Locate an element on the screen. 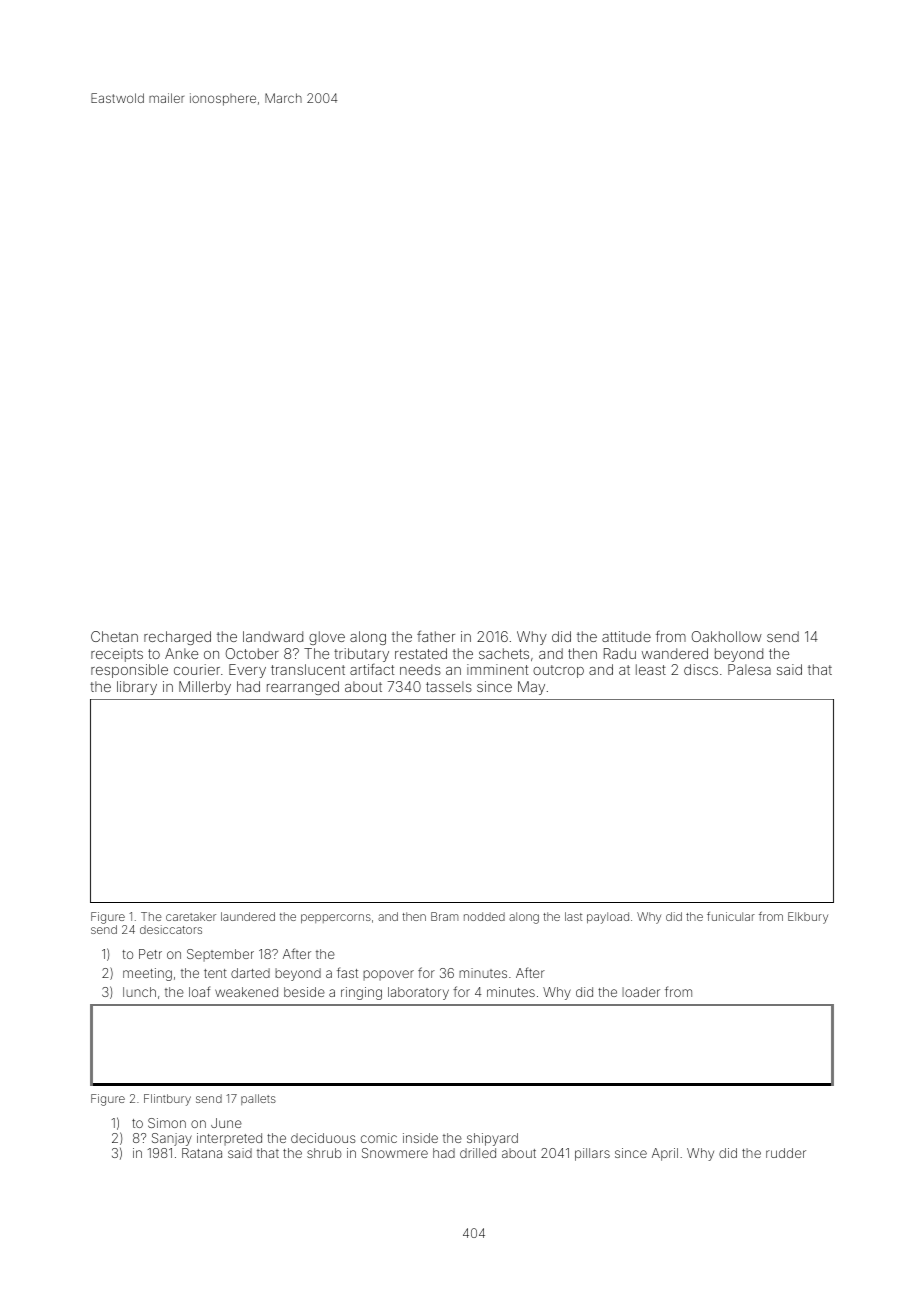 This screenshot has width=924, height=1311. Palesa is located at coordinates (749, 669).
